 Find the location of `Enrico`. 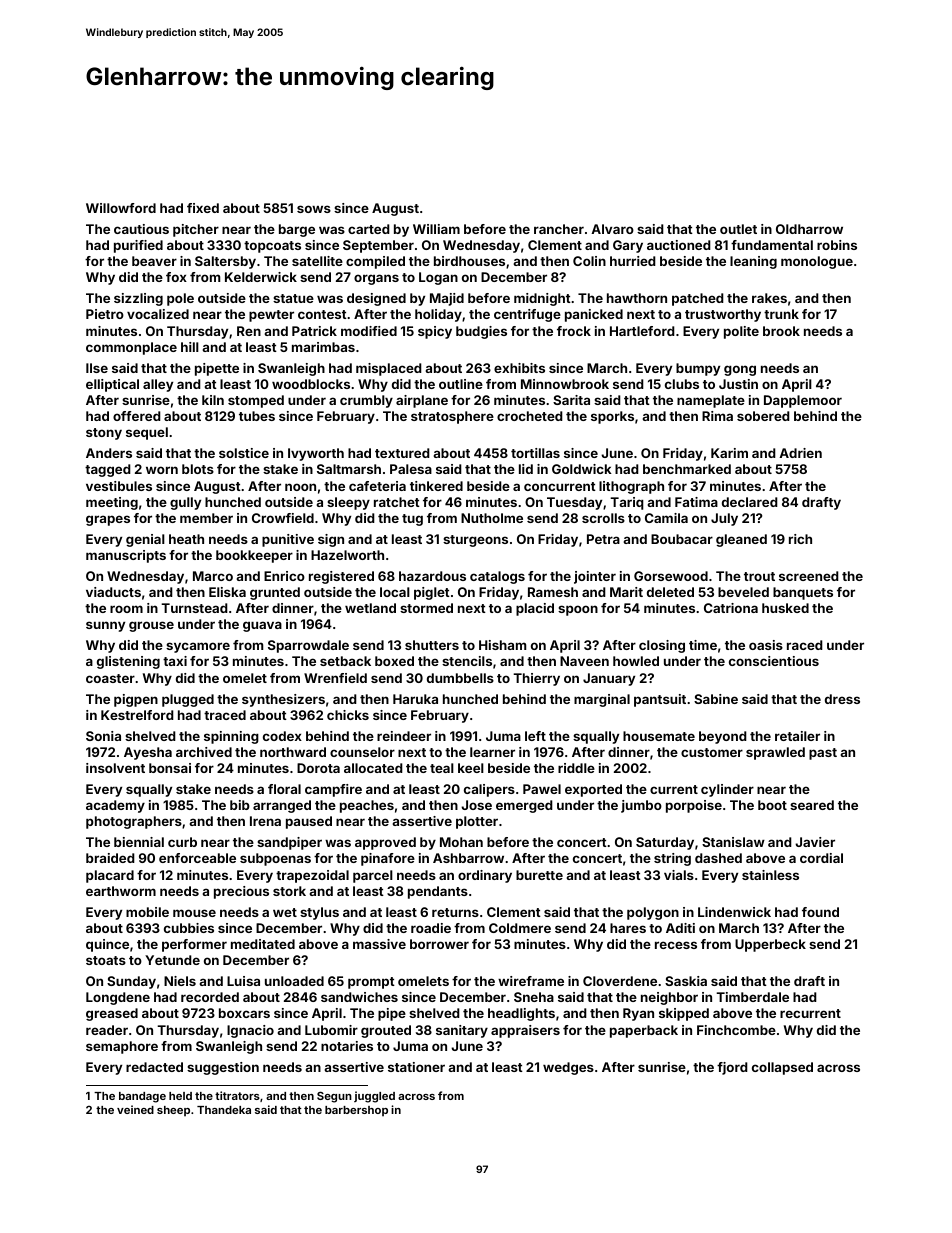

Enrico is located at coordinates (284, 576).
